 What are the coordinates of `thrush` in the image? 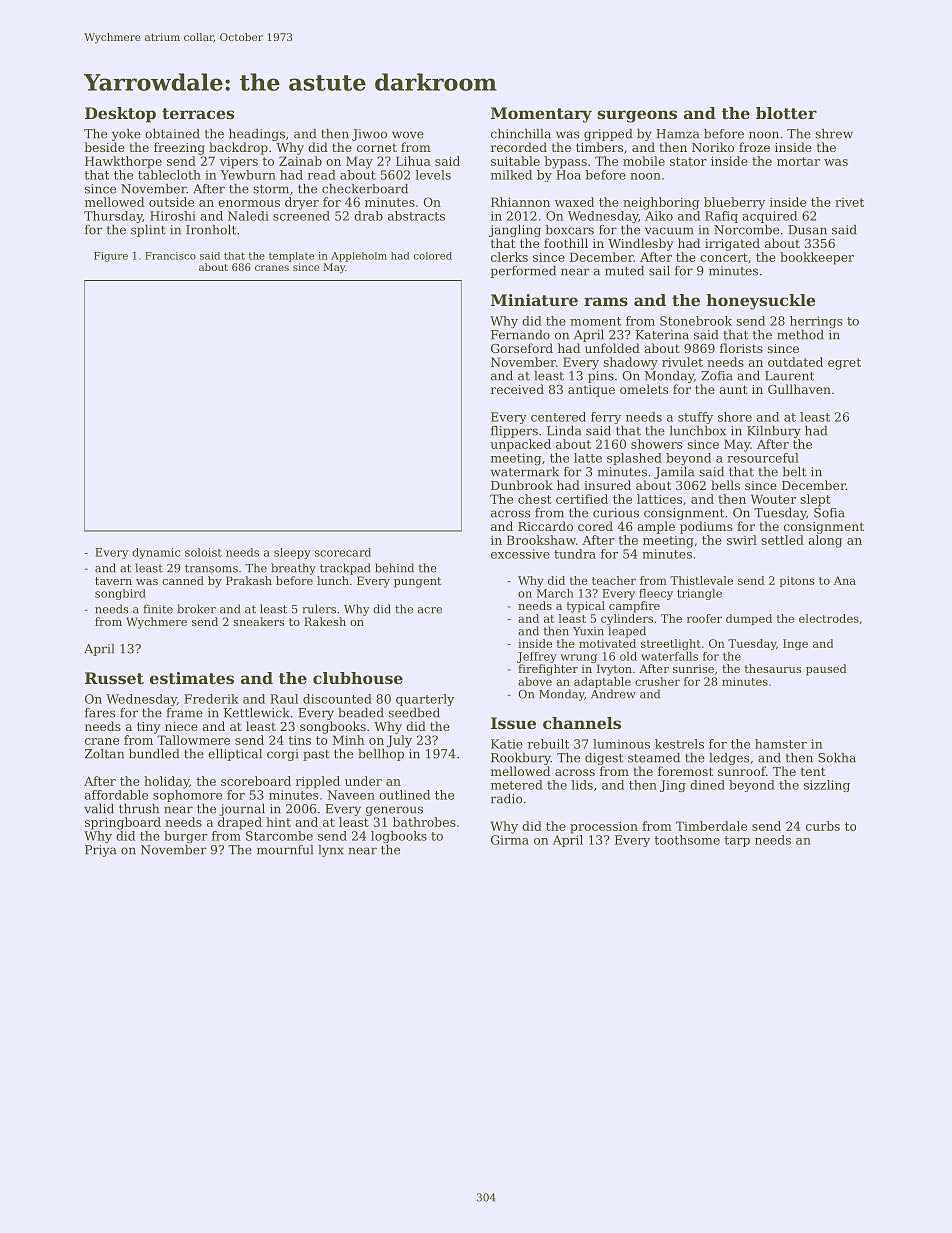 It's located at (139, 809).
